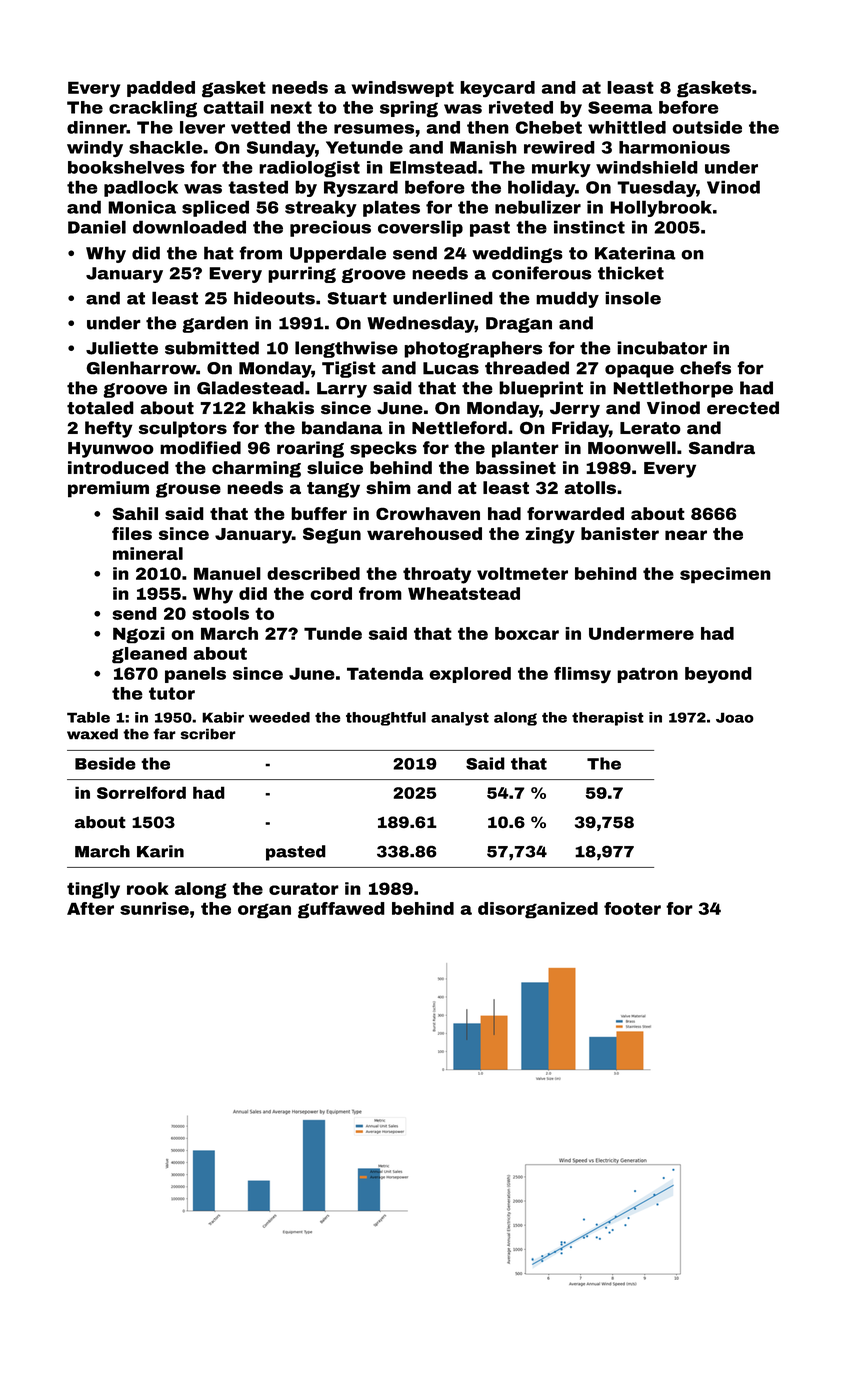 Image resolution: width=849 pixels, height=1400 pixels. I want to click on Juliette, so click(122, 348).
